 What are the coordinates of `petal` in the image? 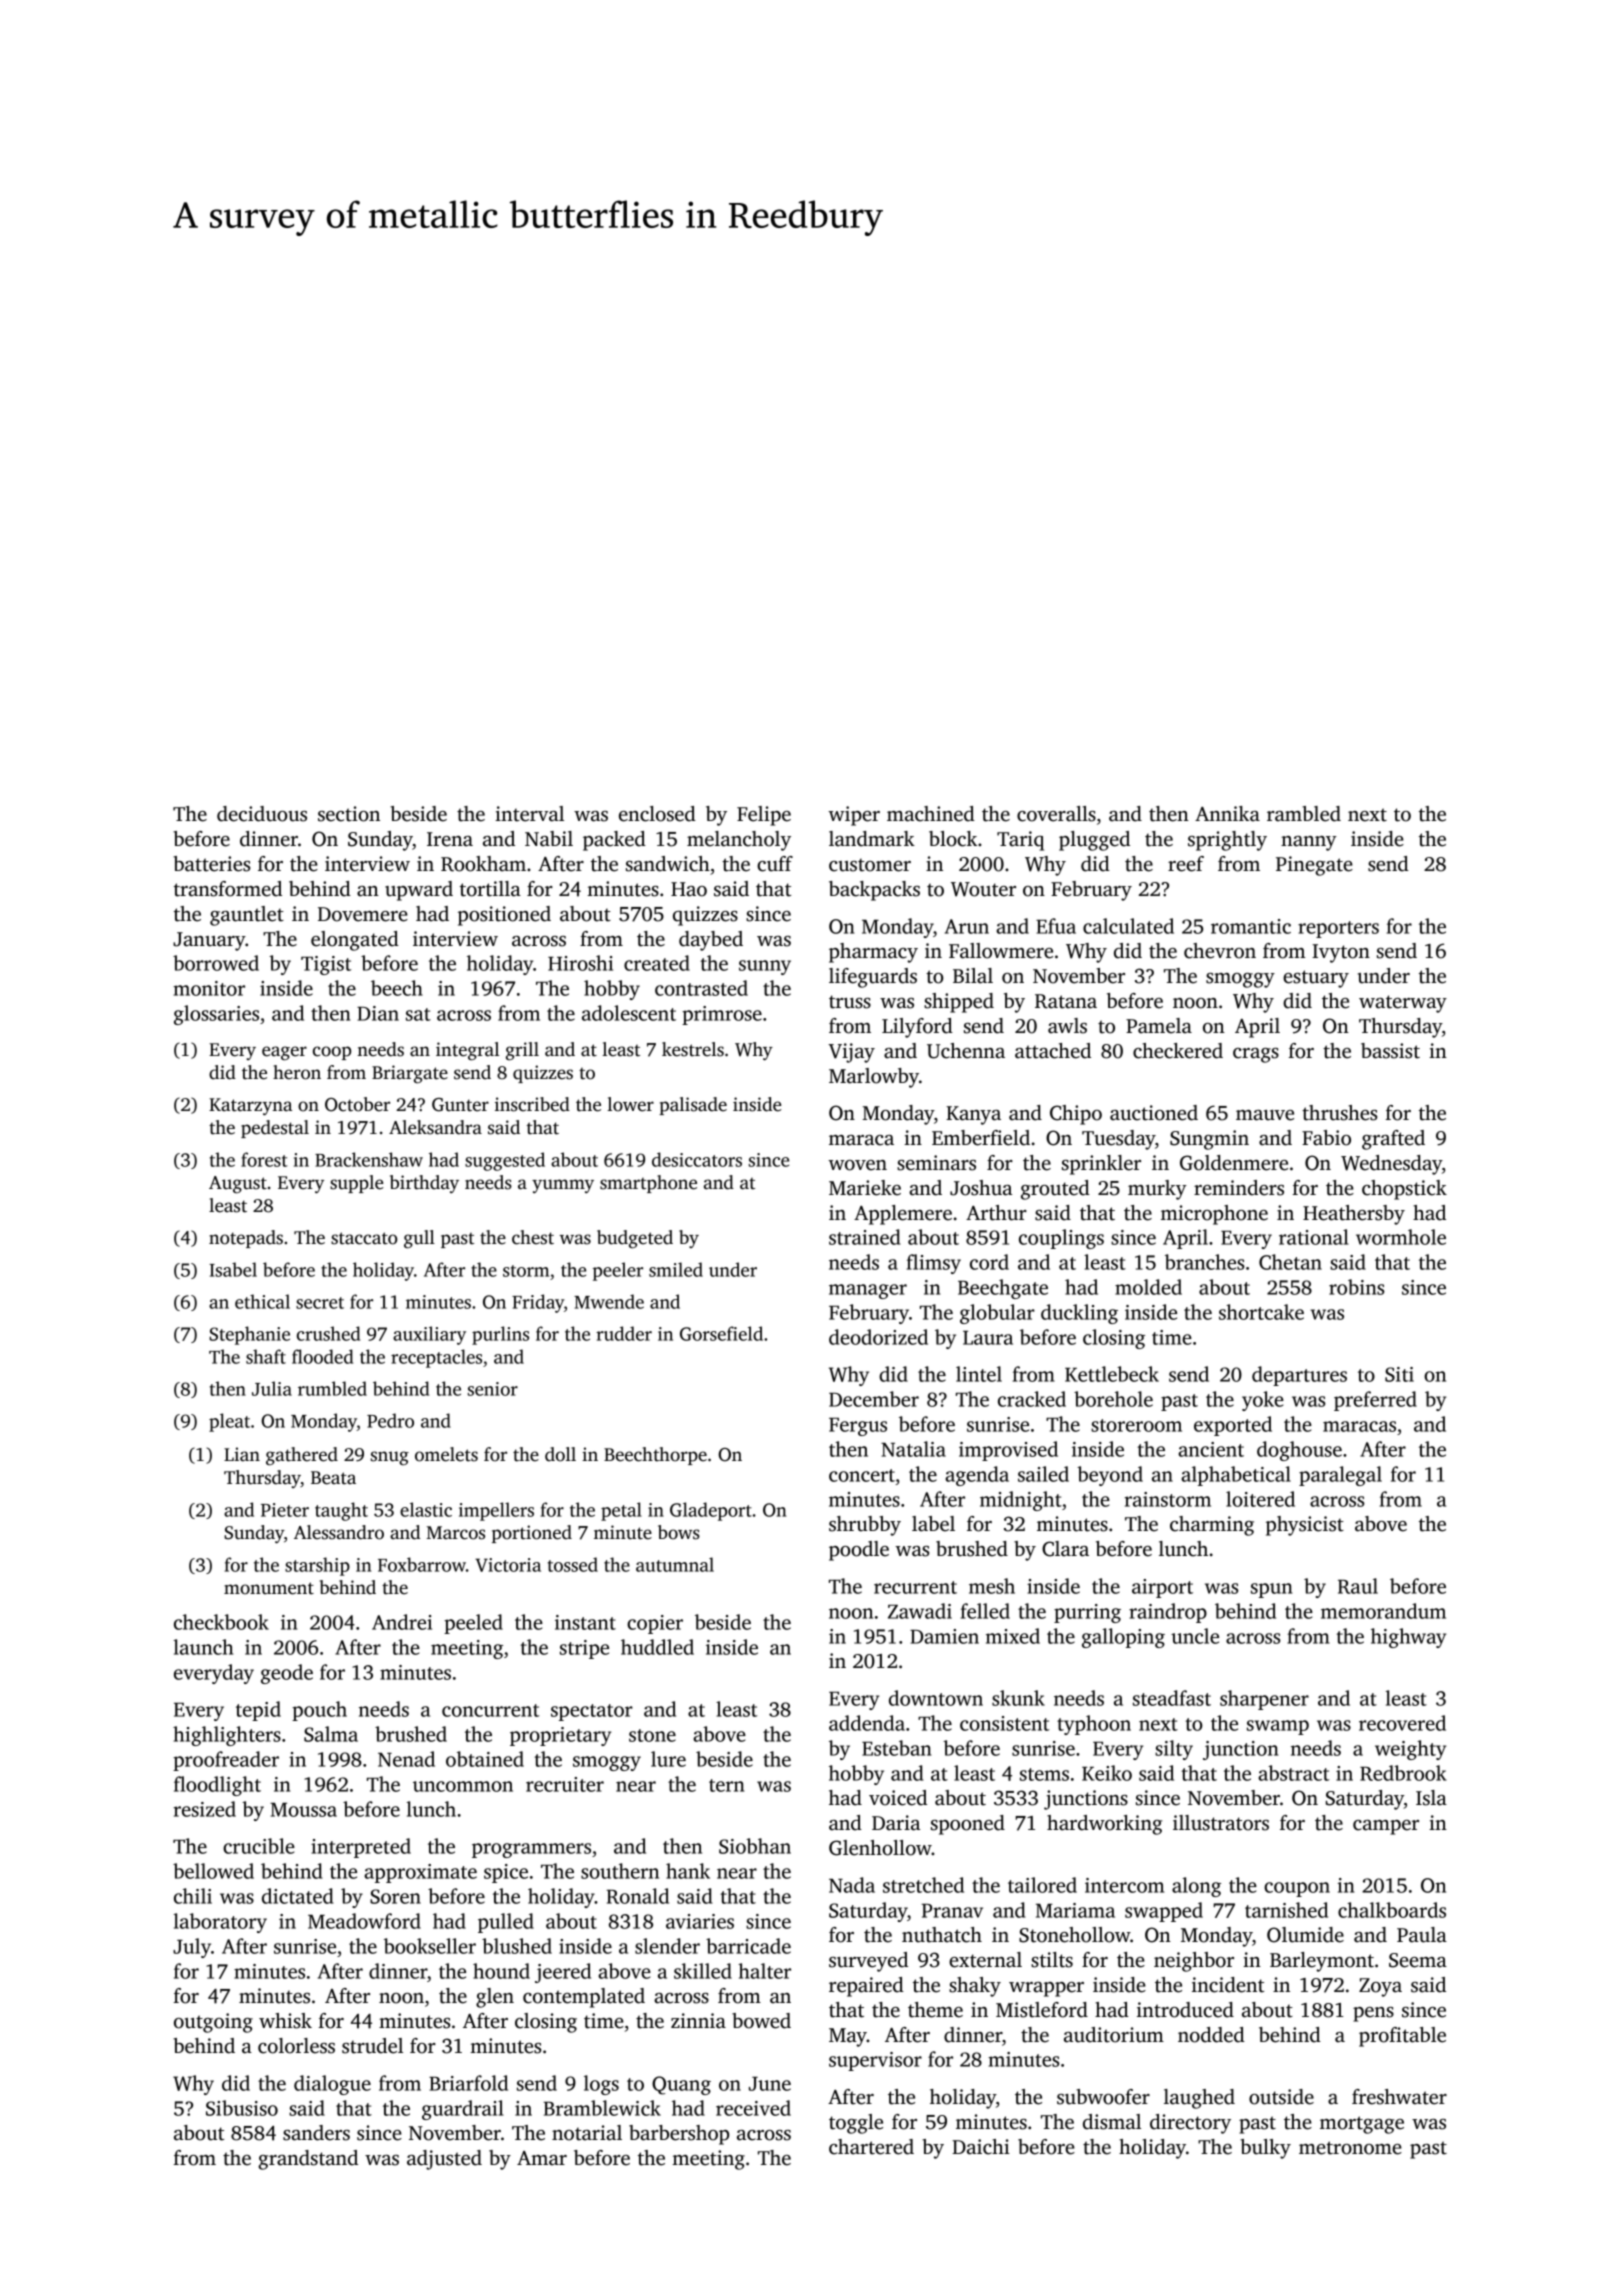 It's located at (621, 1511).
